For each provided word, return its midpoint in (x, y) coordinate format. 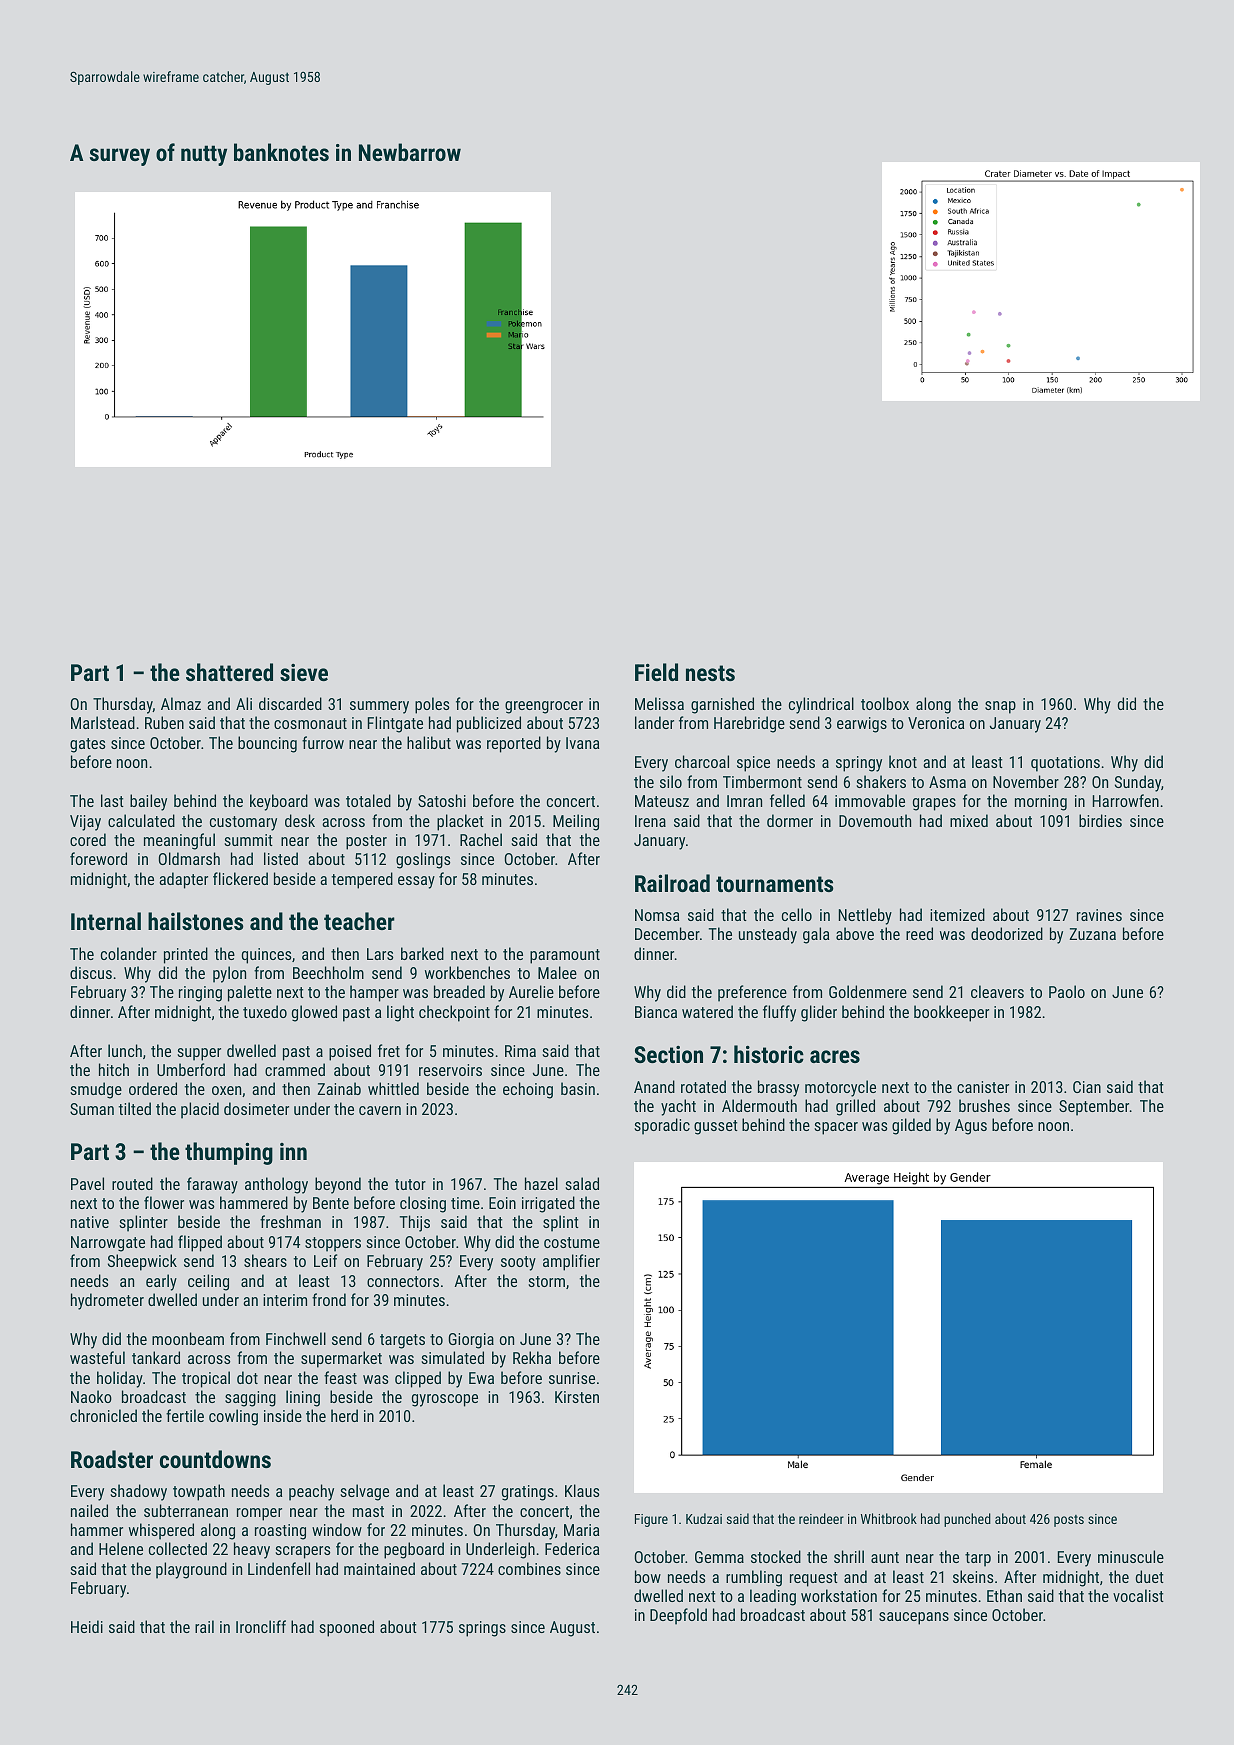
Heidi (87, 1626)
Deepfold (678, 1616)
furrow (323, 742)
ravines (1099, 915)
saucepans (914, 1618)
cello (797, 914)
